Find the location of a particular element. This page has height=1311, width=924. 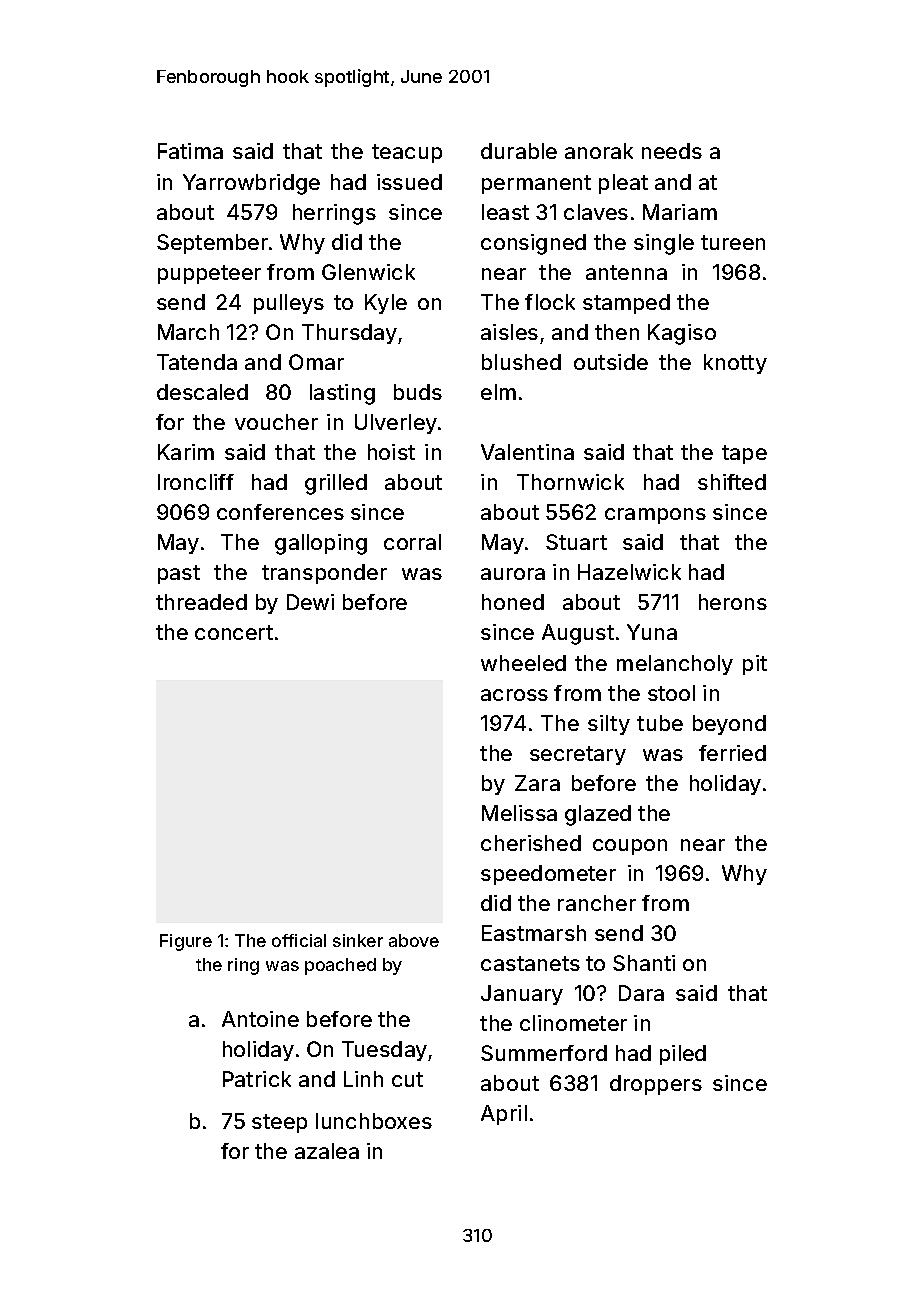

clinometer is located at coordinates (573, 1023).
